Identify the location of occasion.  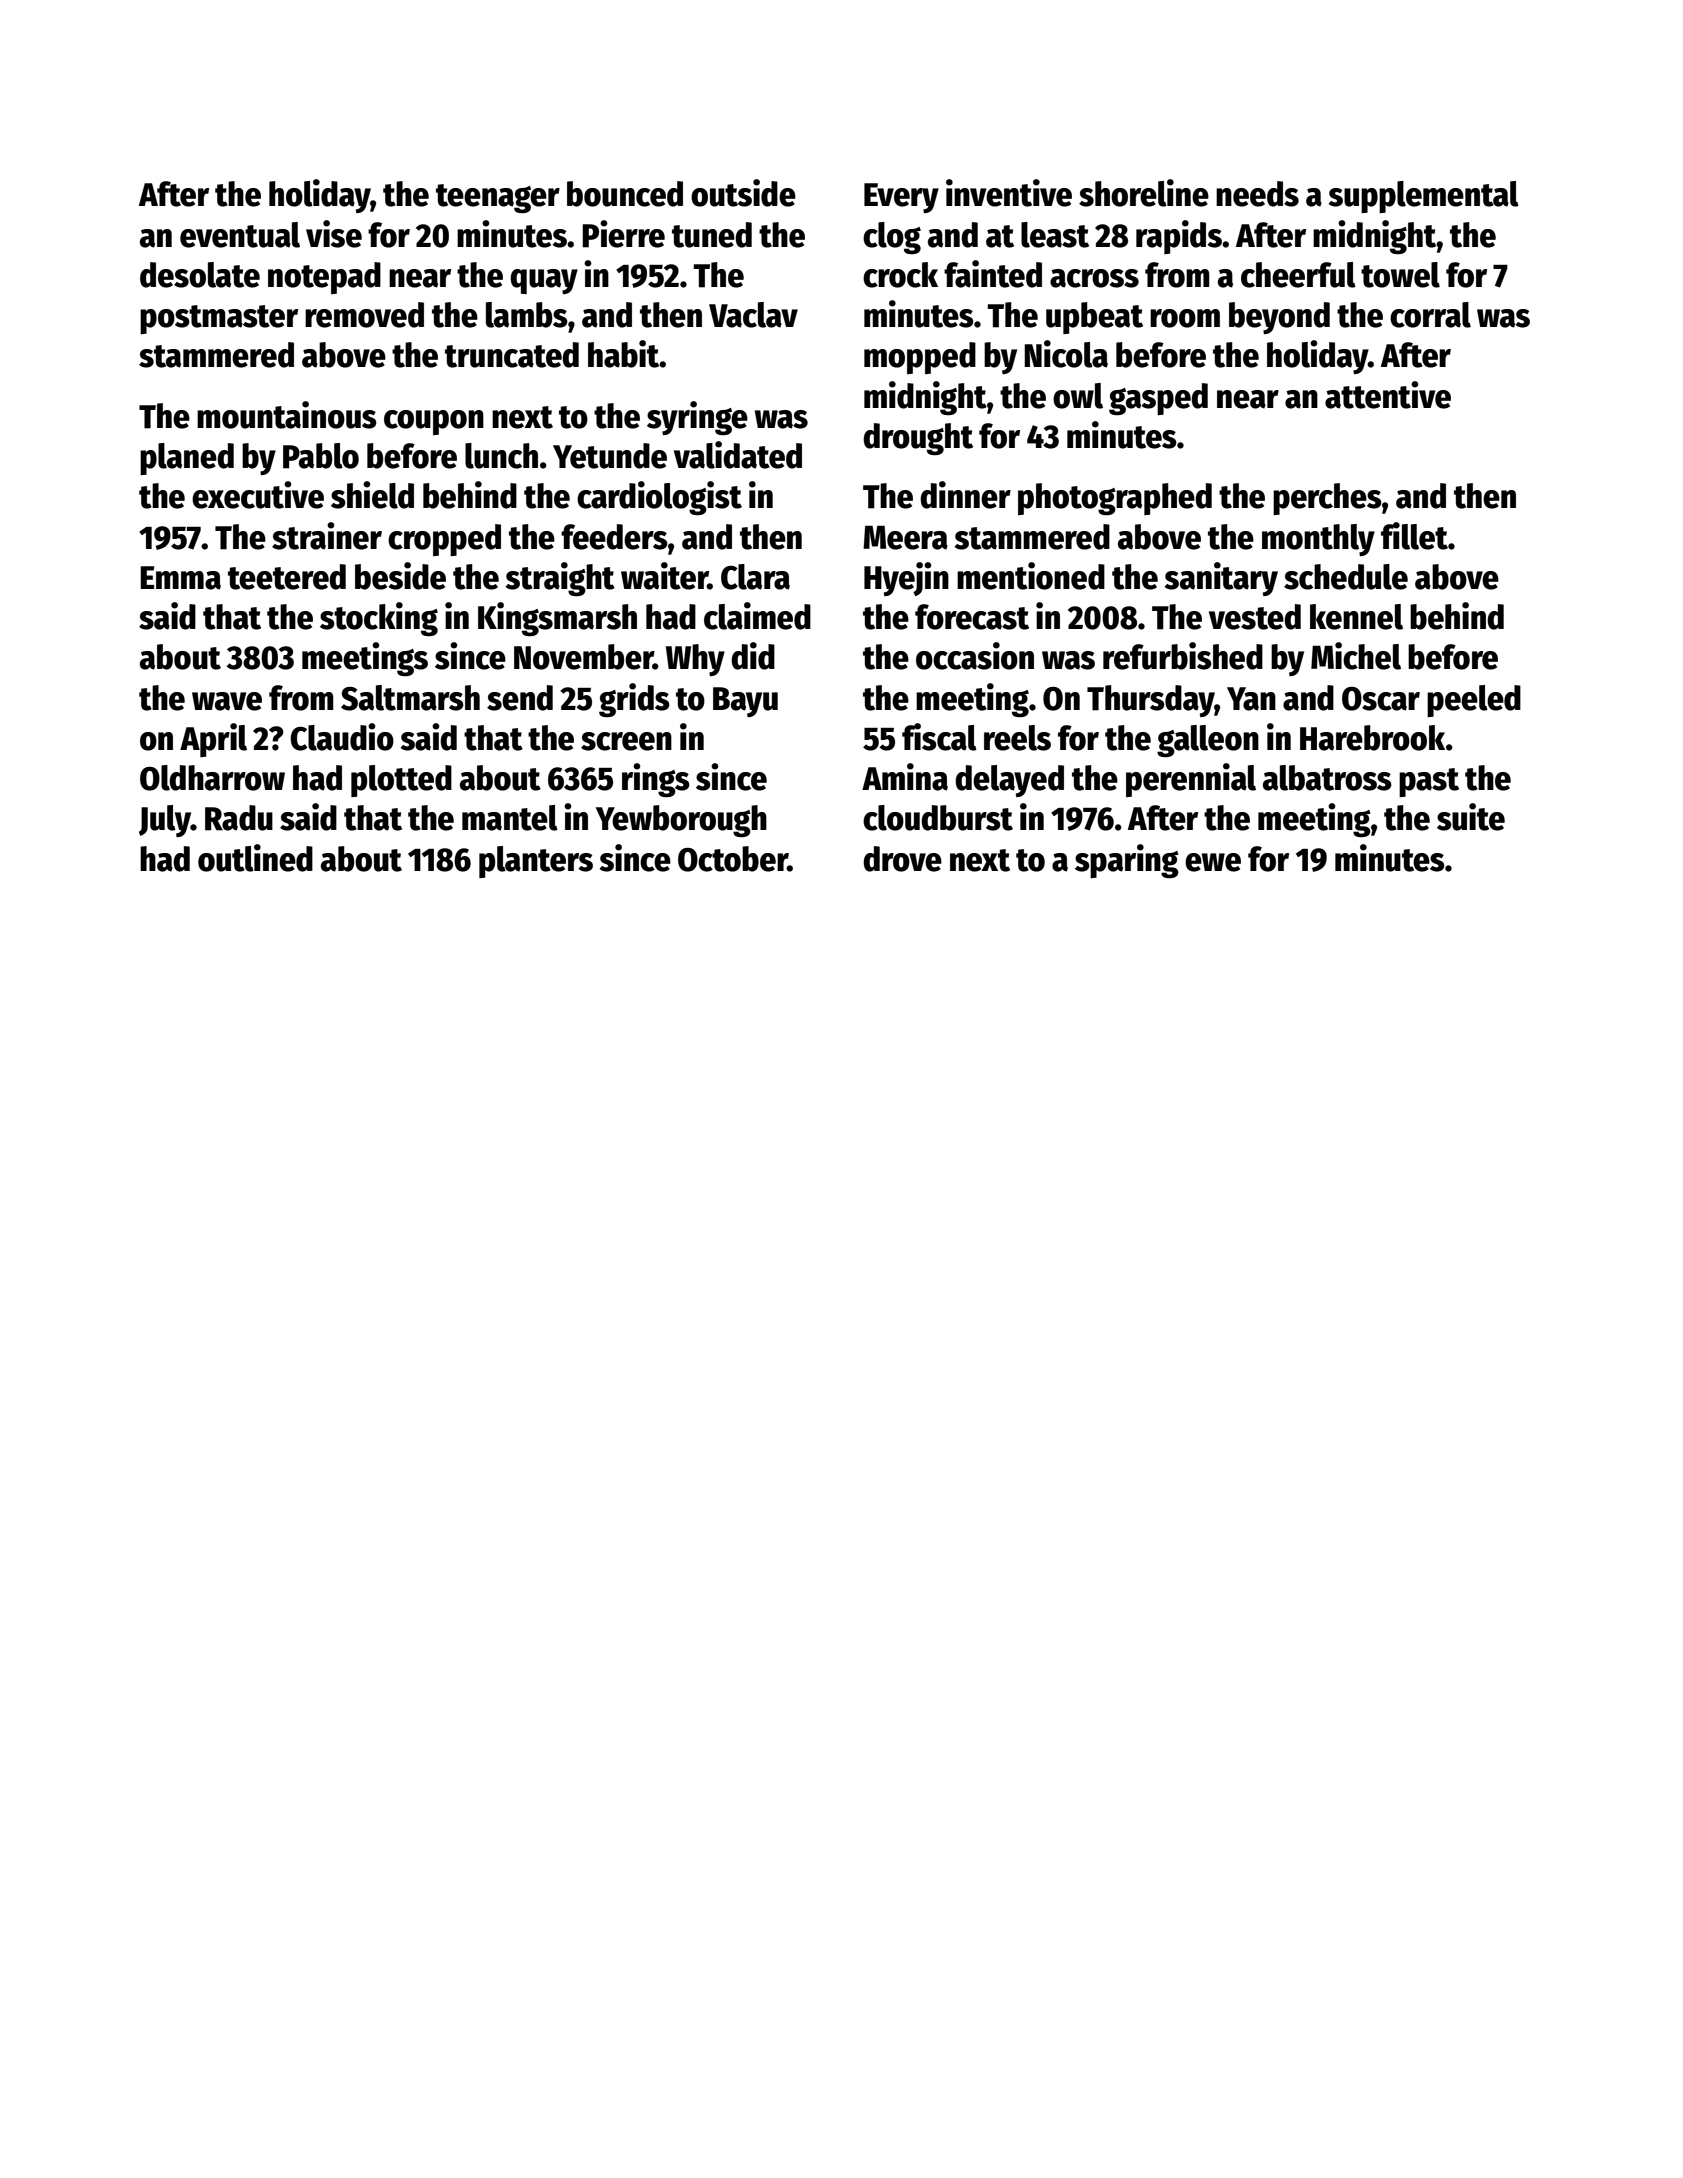
(975, 656).
